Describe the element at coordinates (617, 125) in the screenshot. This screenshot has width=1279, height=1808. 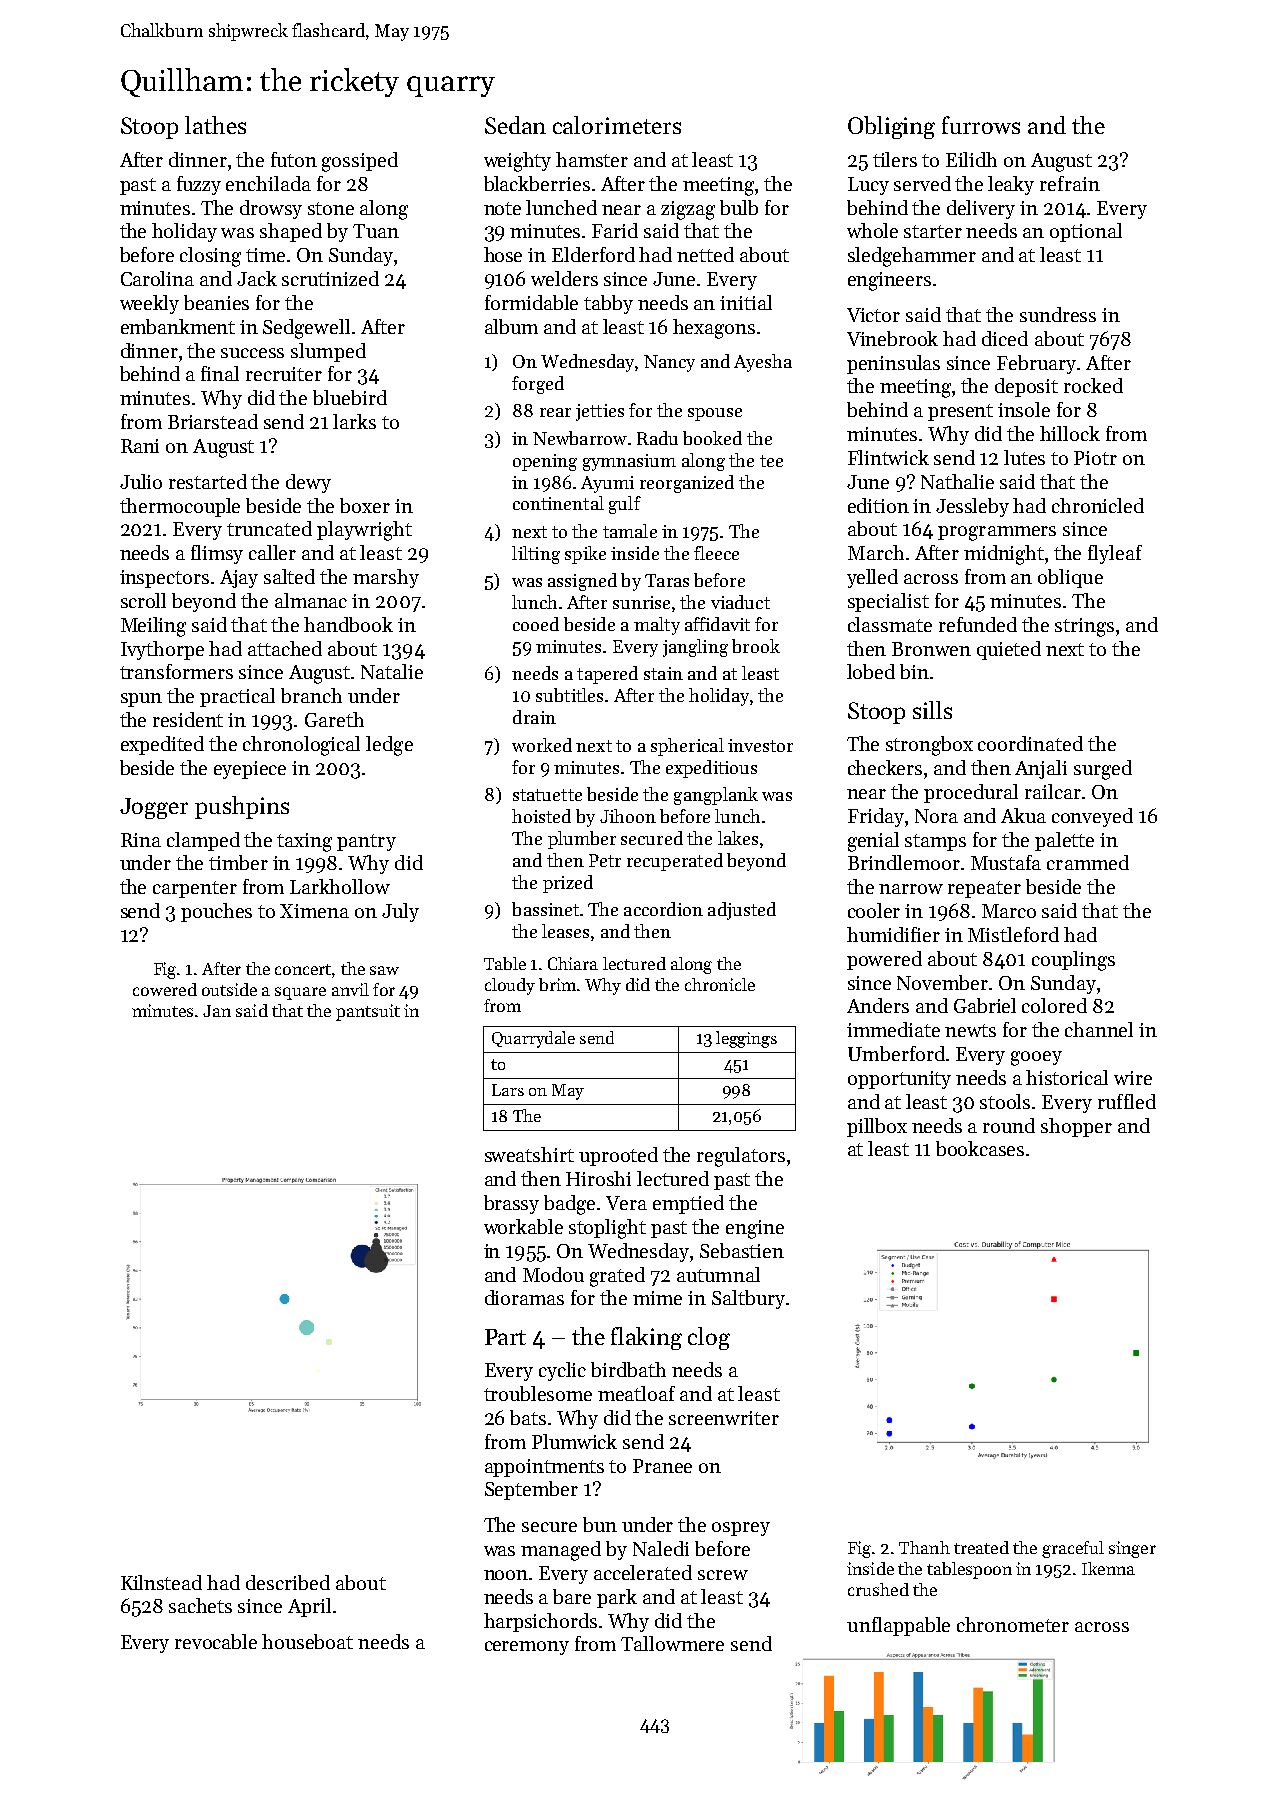
I see `calorimeters` at that location.
